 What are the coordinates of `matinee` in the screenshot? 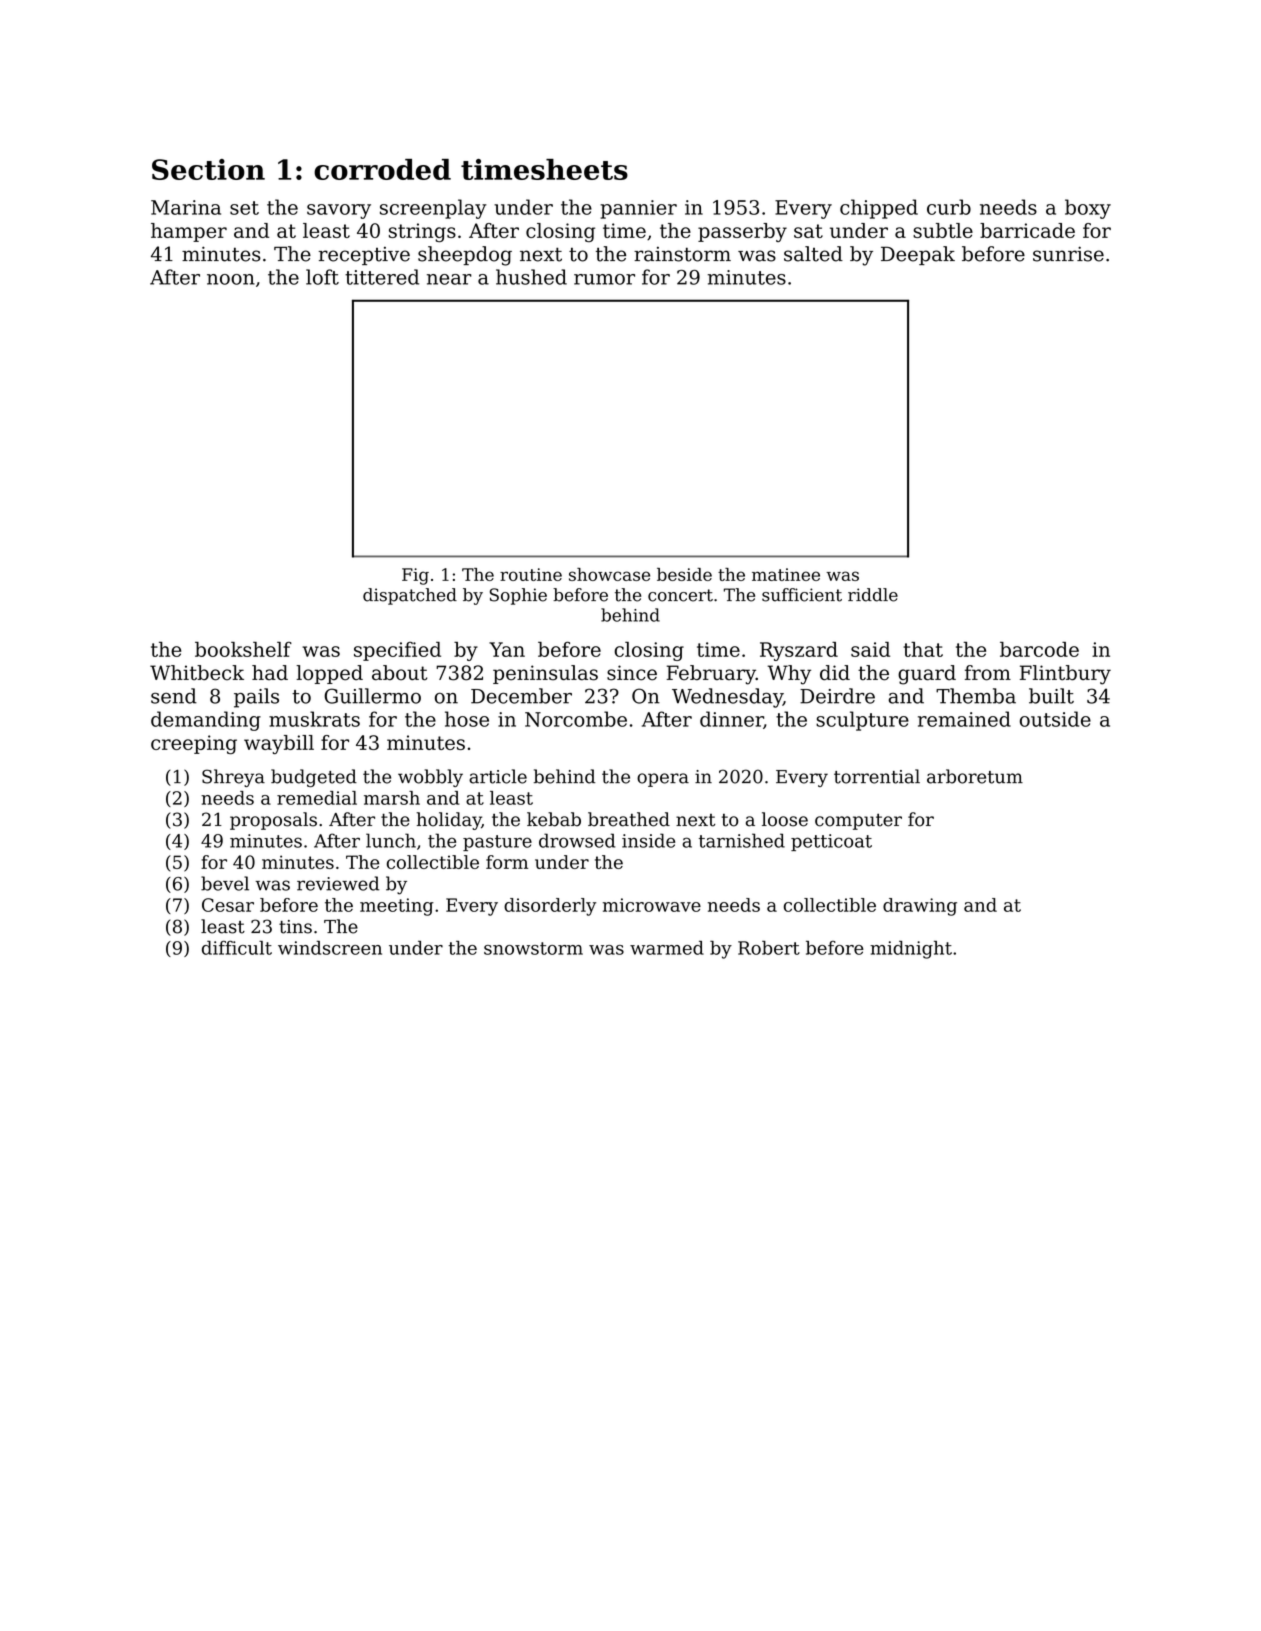 It's located at (786, 574).
